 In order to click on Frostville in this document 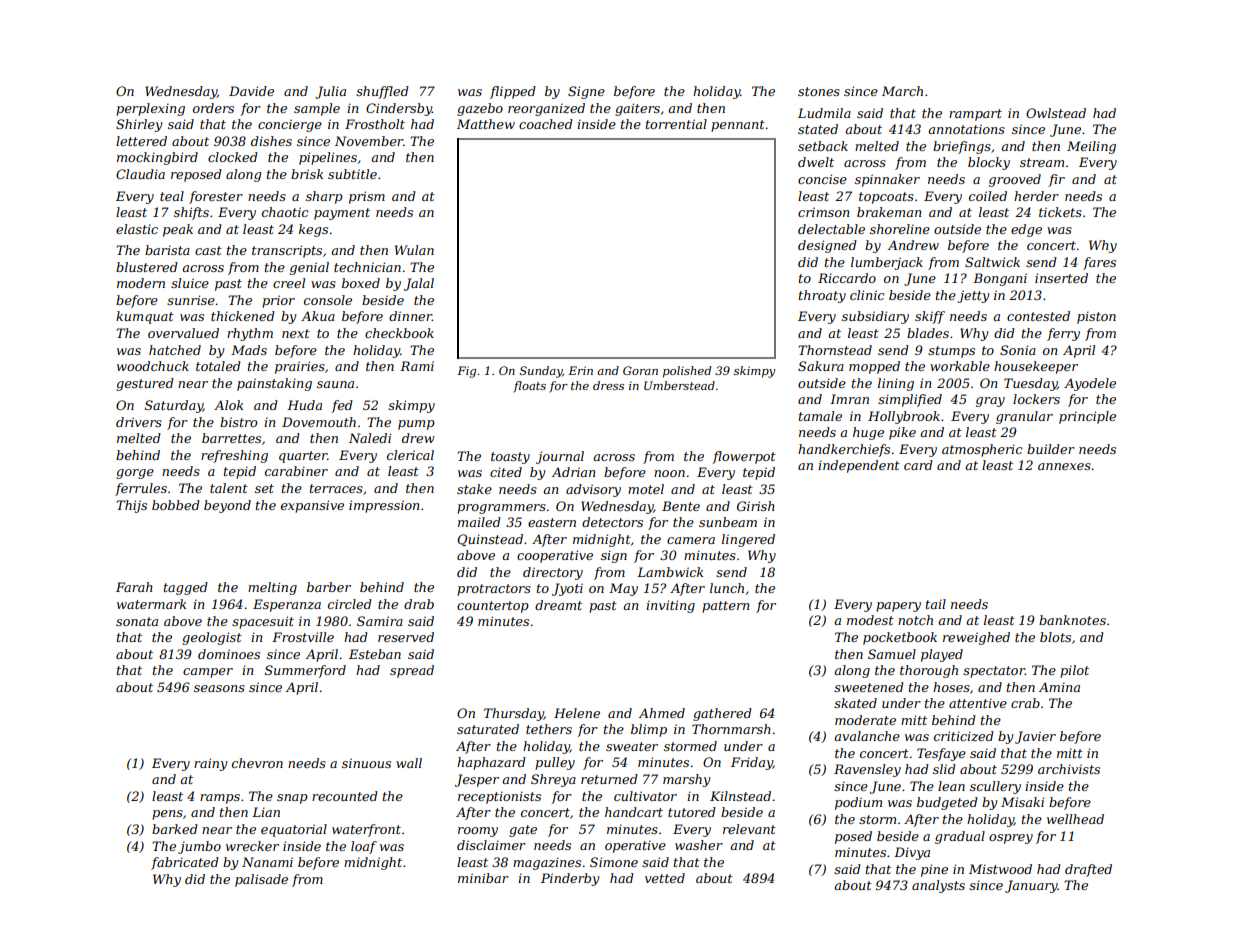, I will do `click(303, 637)`.
